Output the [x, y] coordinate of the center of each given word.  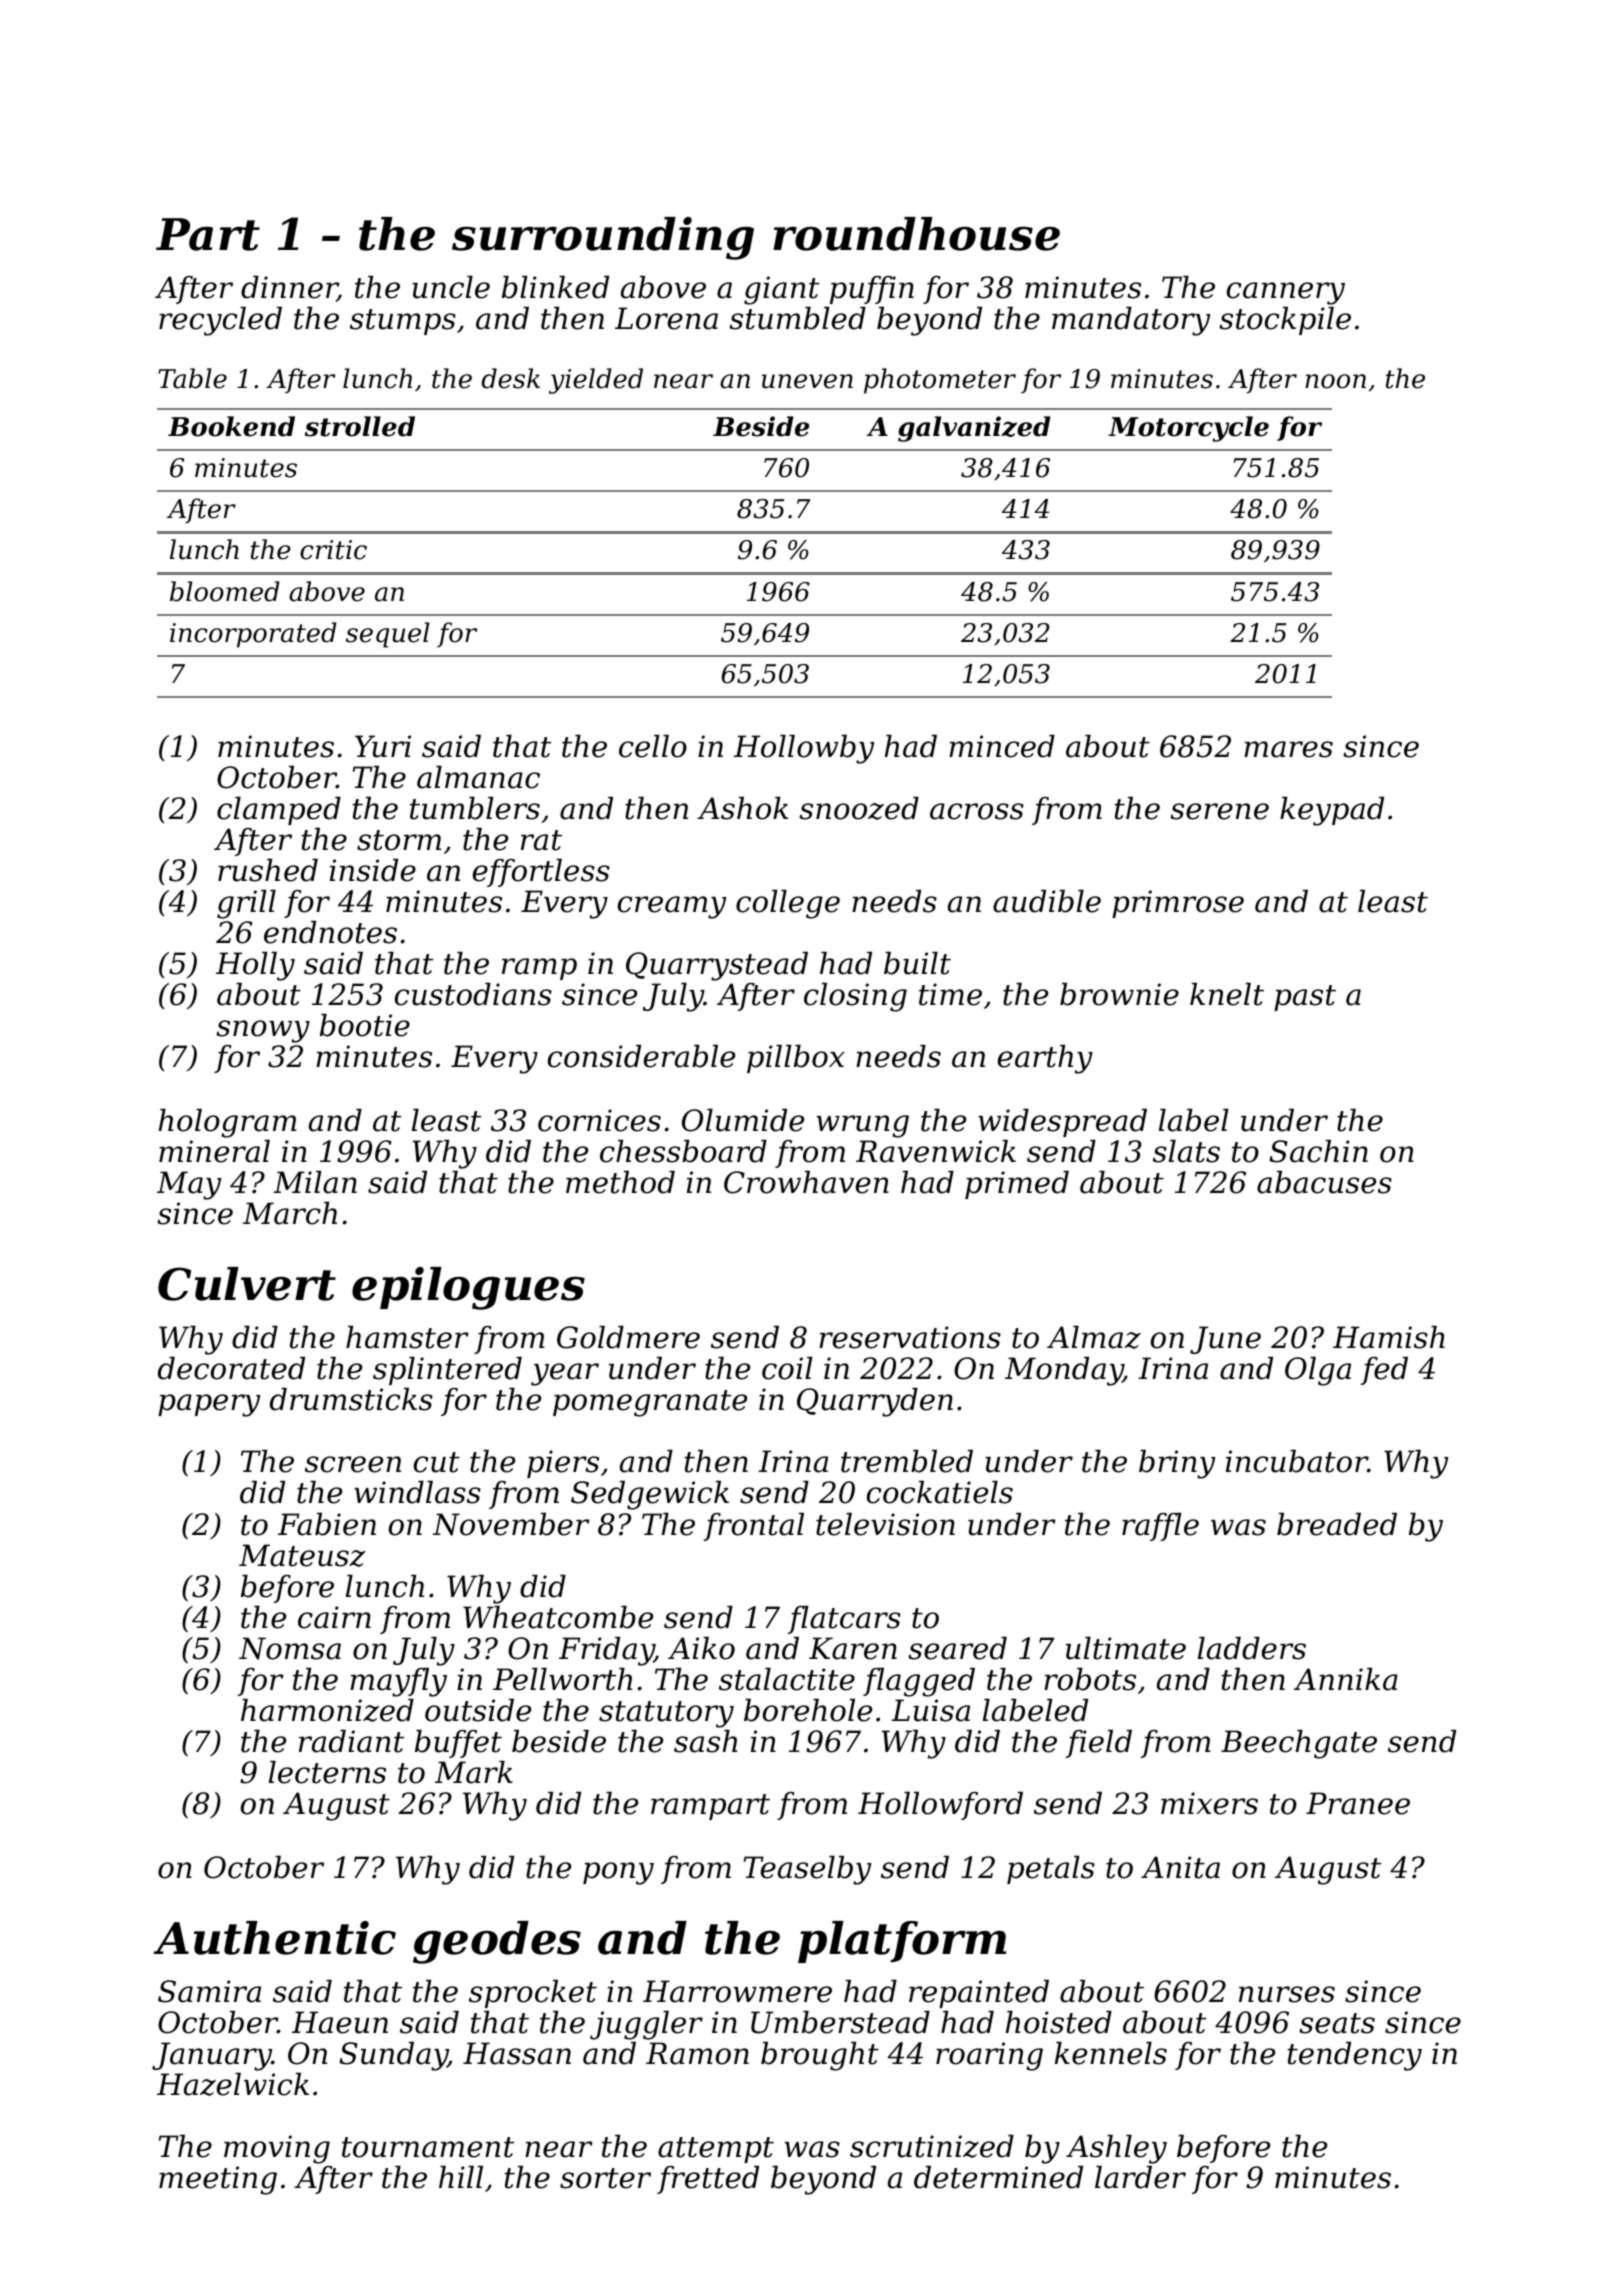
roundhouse [916, 234]
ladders [1252, 1648]
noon [1335, 381]
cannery [1286, 293]
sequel [387, 635]
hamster [407, 1337]
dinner [289, 289]
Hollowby [804, 749]
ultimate [1126, 1648]
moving [277, 2149]
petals [1051, 1870]
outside [478, 1710]
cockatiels [940, 1492]
